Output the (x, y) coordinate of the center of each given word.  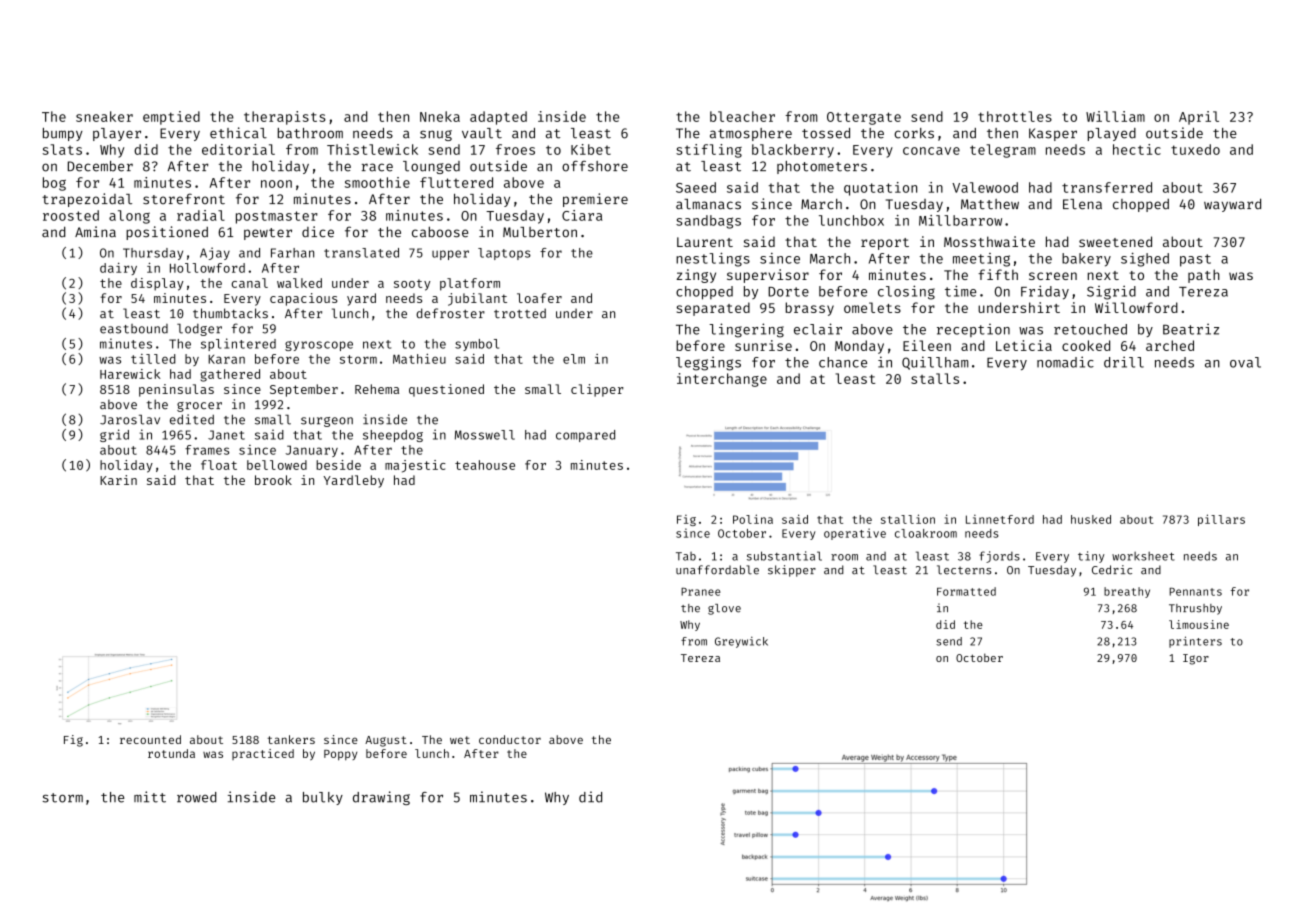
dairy (118, 269)
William (1115, 116)
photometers (822, 167)
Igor (1196, 659)
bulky (323, 798)
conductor (510, 739)
